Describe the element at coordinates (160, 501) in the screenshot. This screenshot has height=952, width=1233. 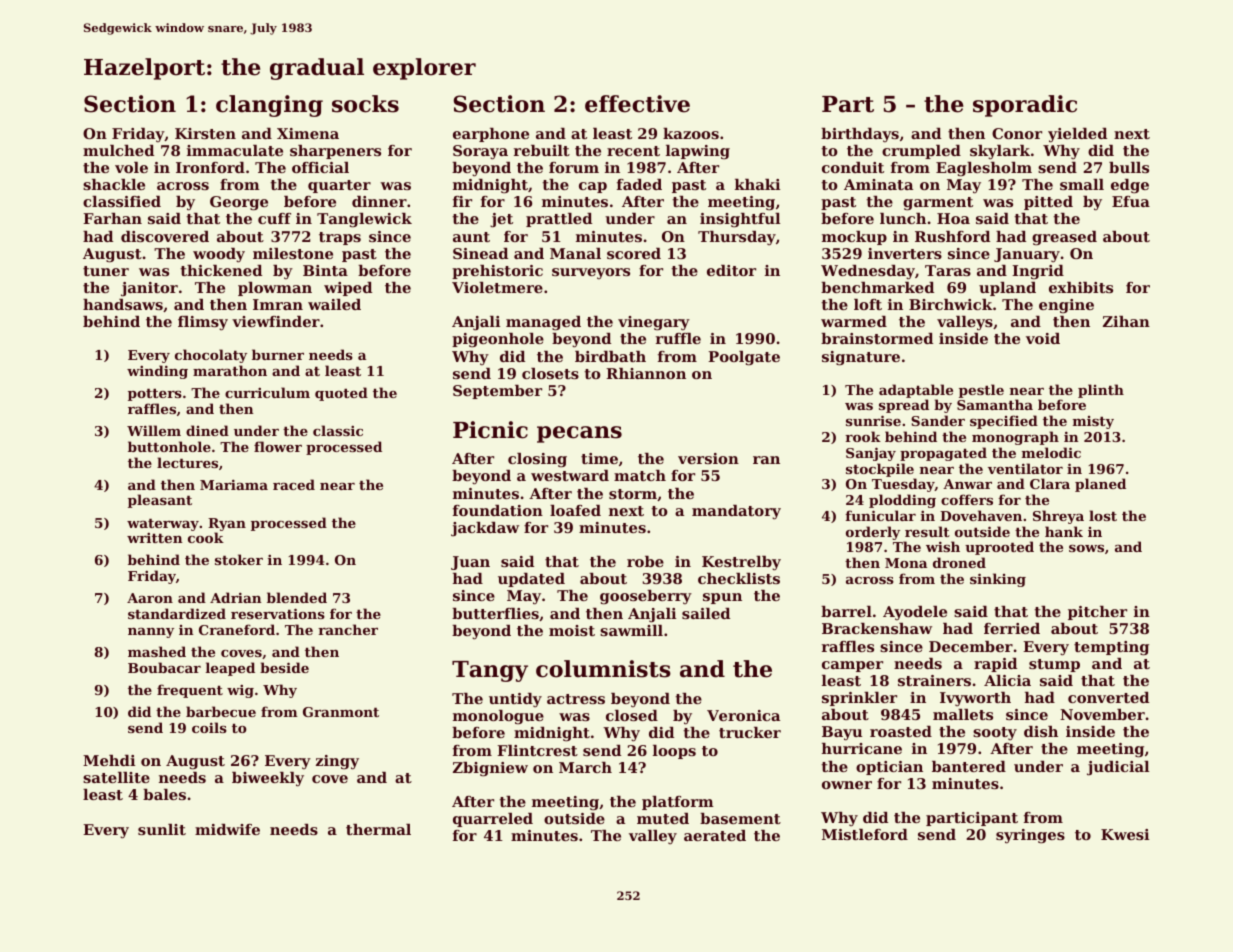
I see `pleasant` at that location.
